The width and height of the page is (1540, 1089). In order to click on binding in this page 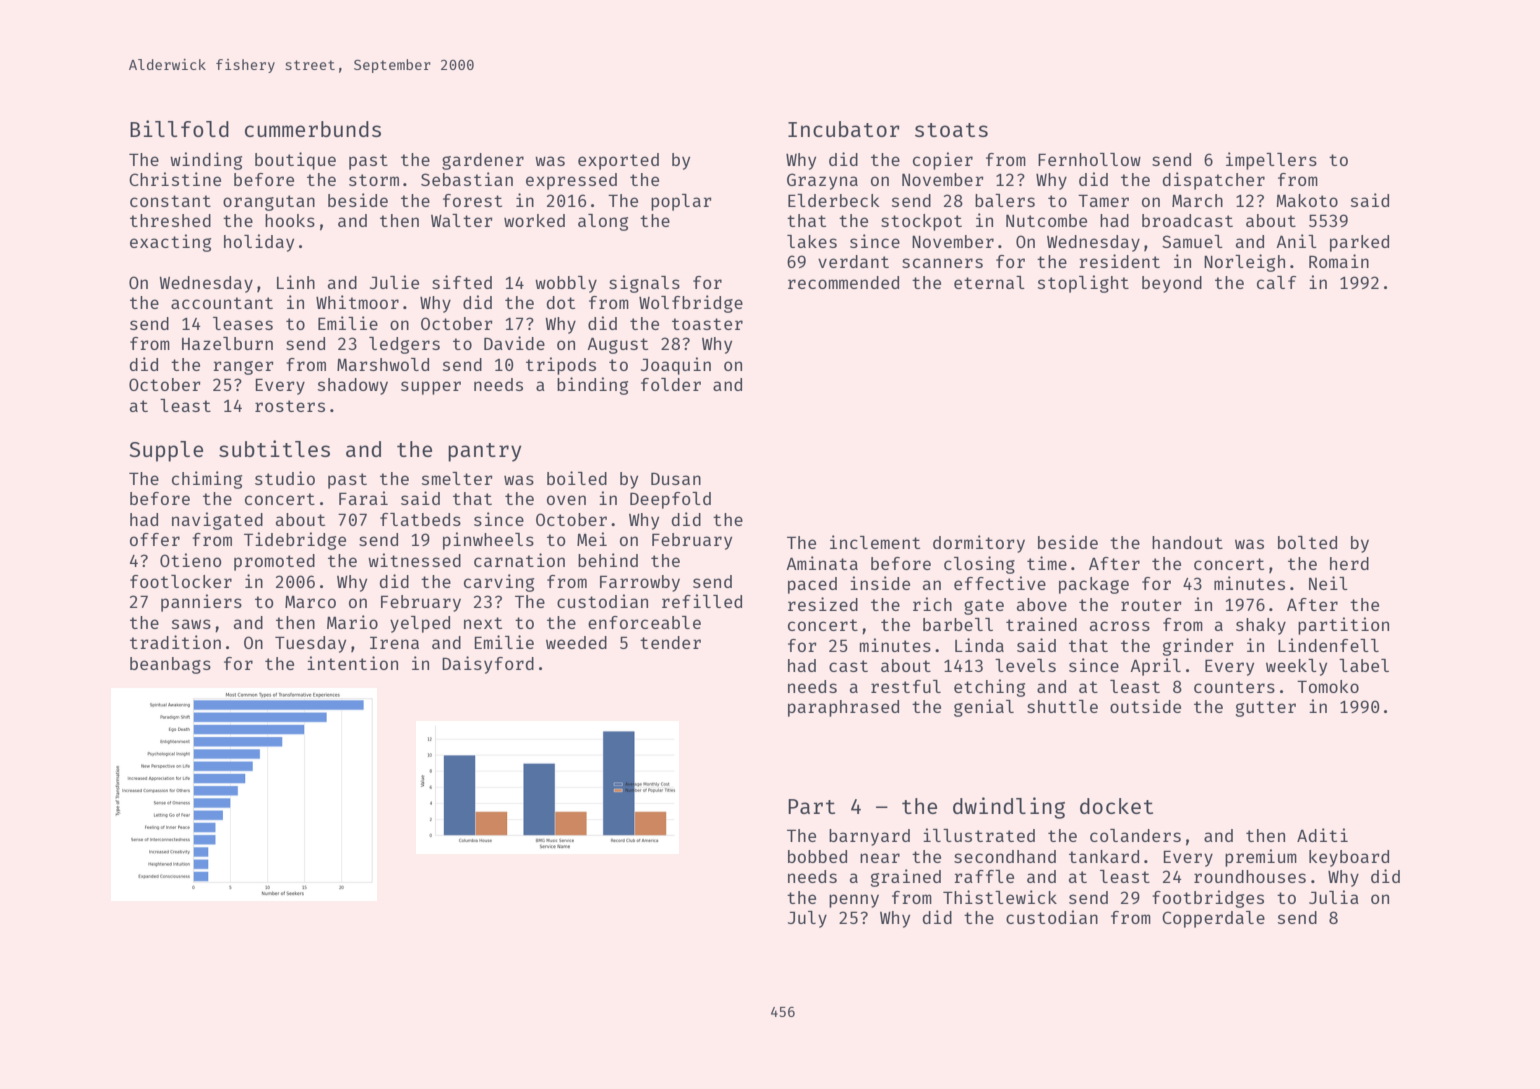, I will do `click(592, 386)`.
